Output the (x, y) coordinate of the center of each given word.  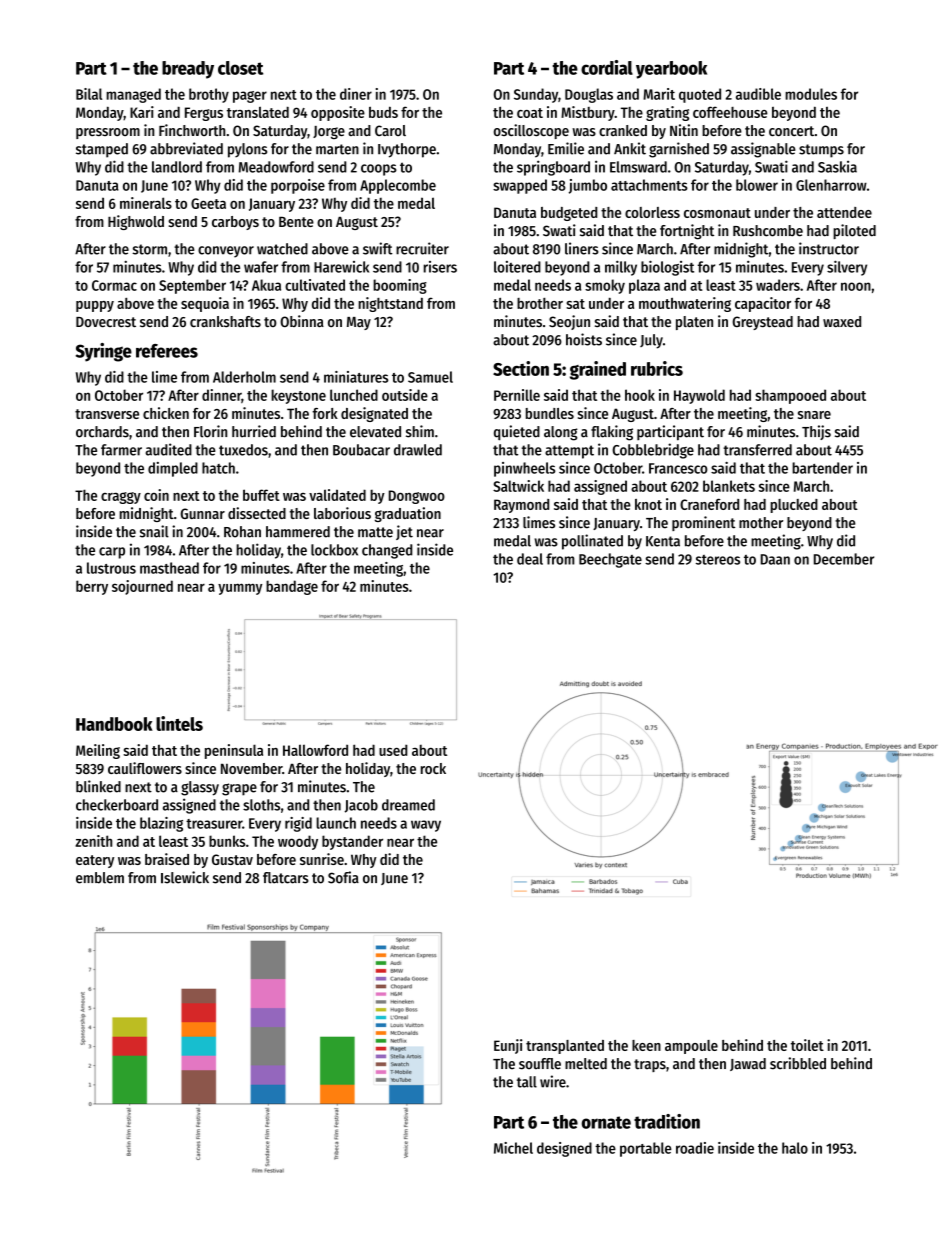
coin (156, 495)
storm (149, 249)
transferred (757, 450)
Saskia (837, 167)
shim (420, 431)
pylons (247, 150)
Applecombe (398, 186)
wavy (426, 826)
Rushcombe (768, 231)
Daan (775, 559)
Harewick (341, 267)
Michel (513, 1148)
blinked (98, 786)
